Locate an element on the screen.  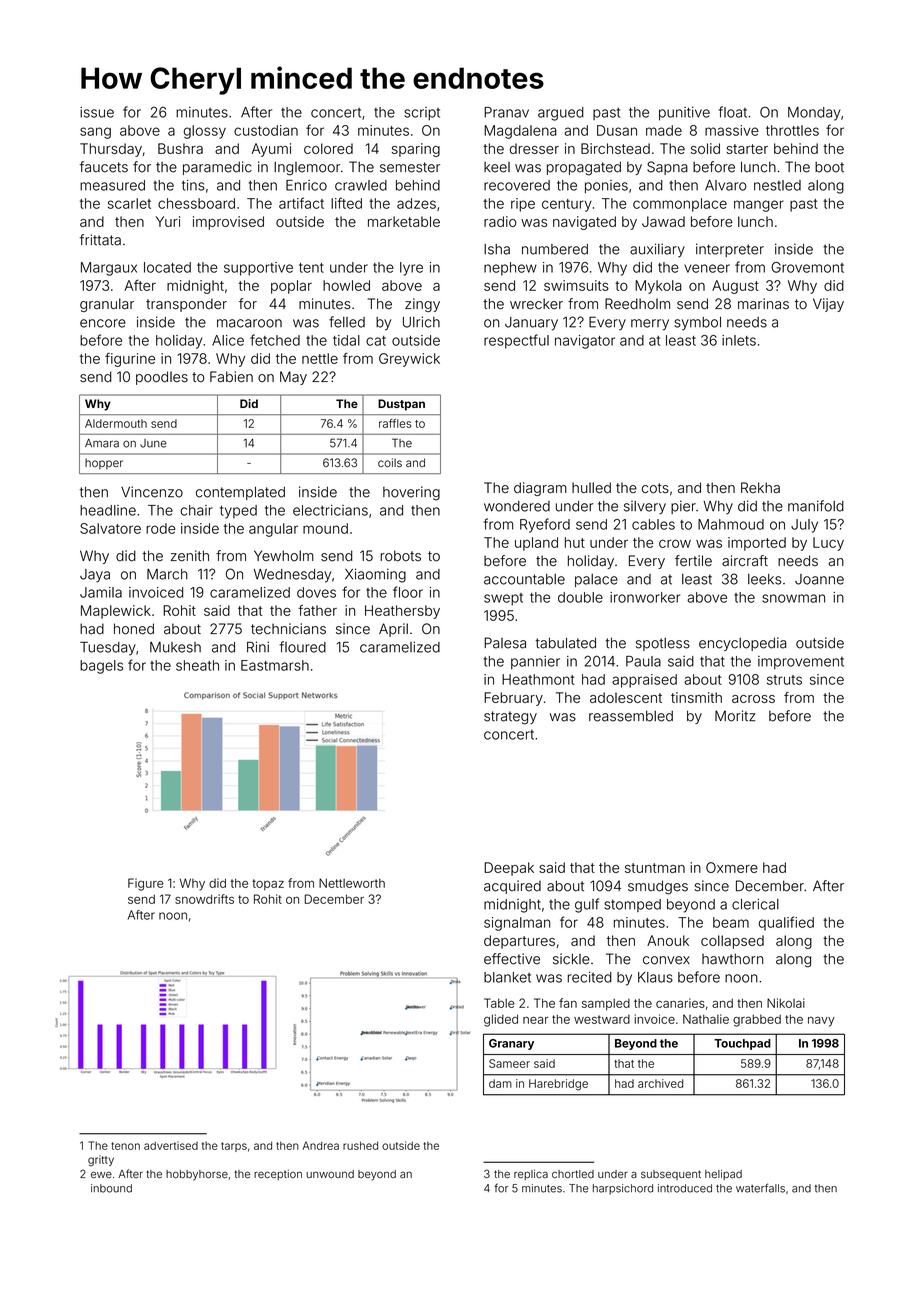
snowdrifts is located at coordinates (204, 899).
